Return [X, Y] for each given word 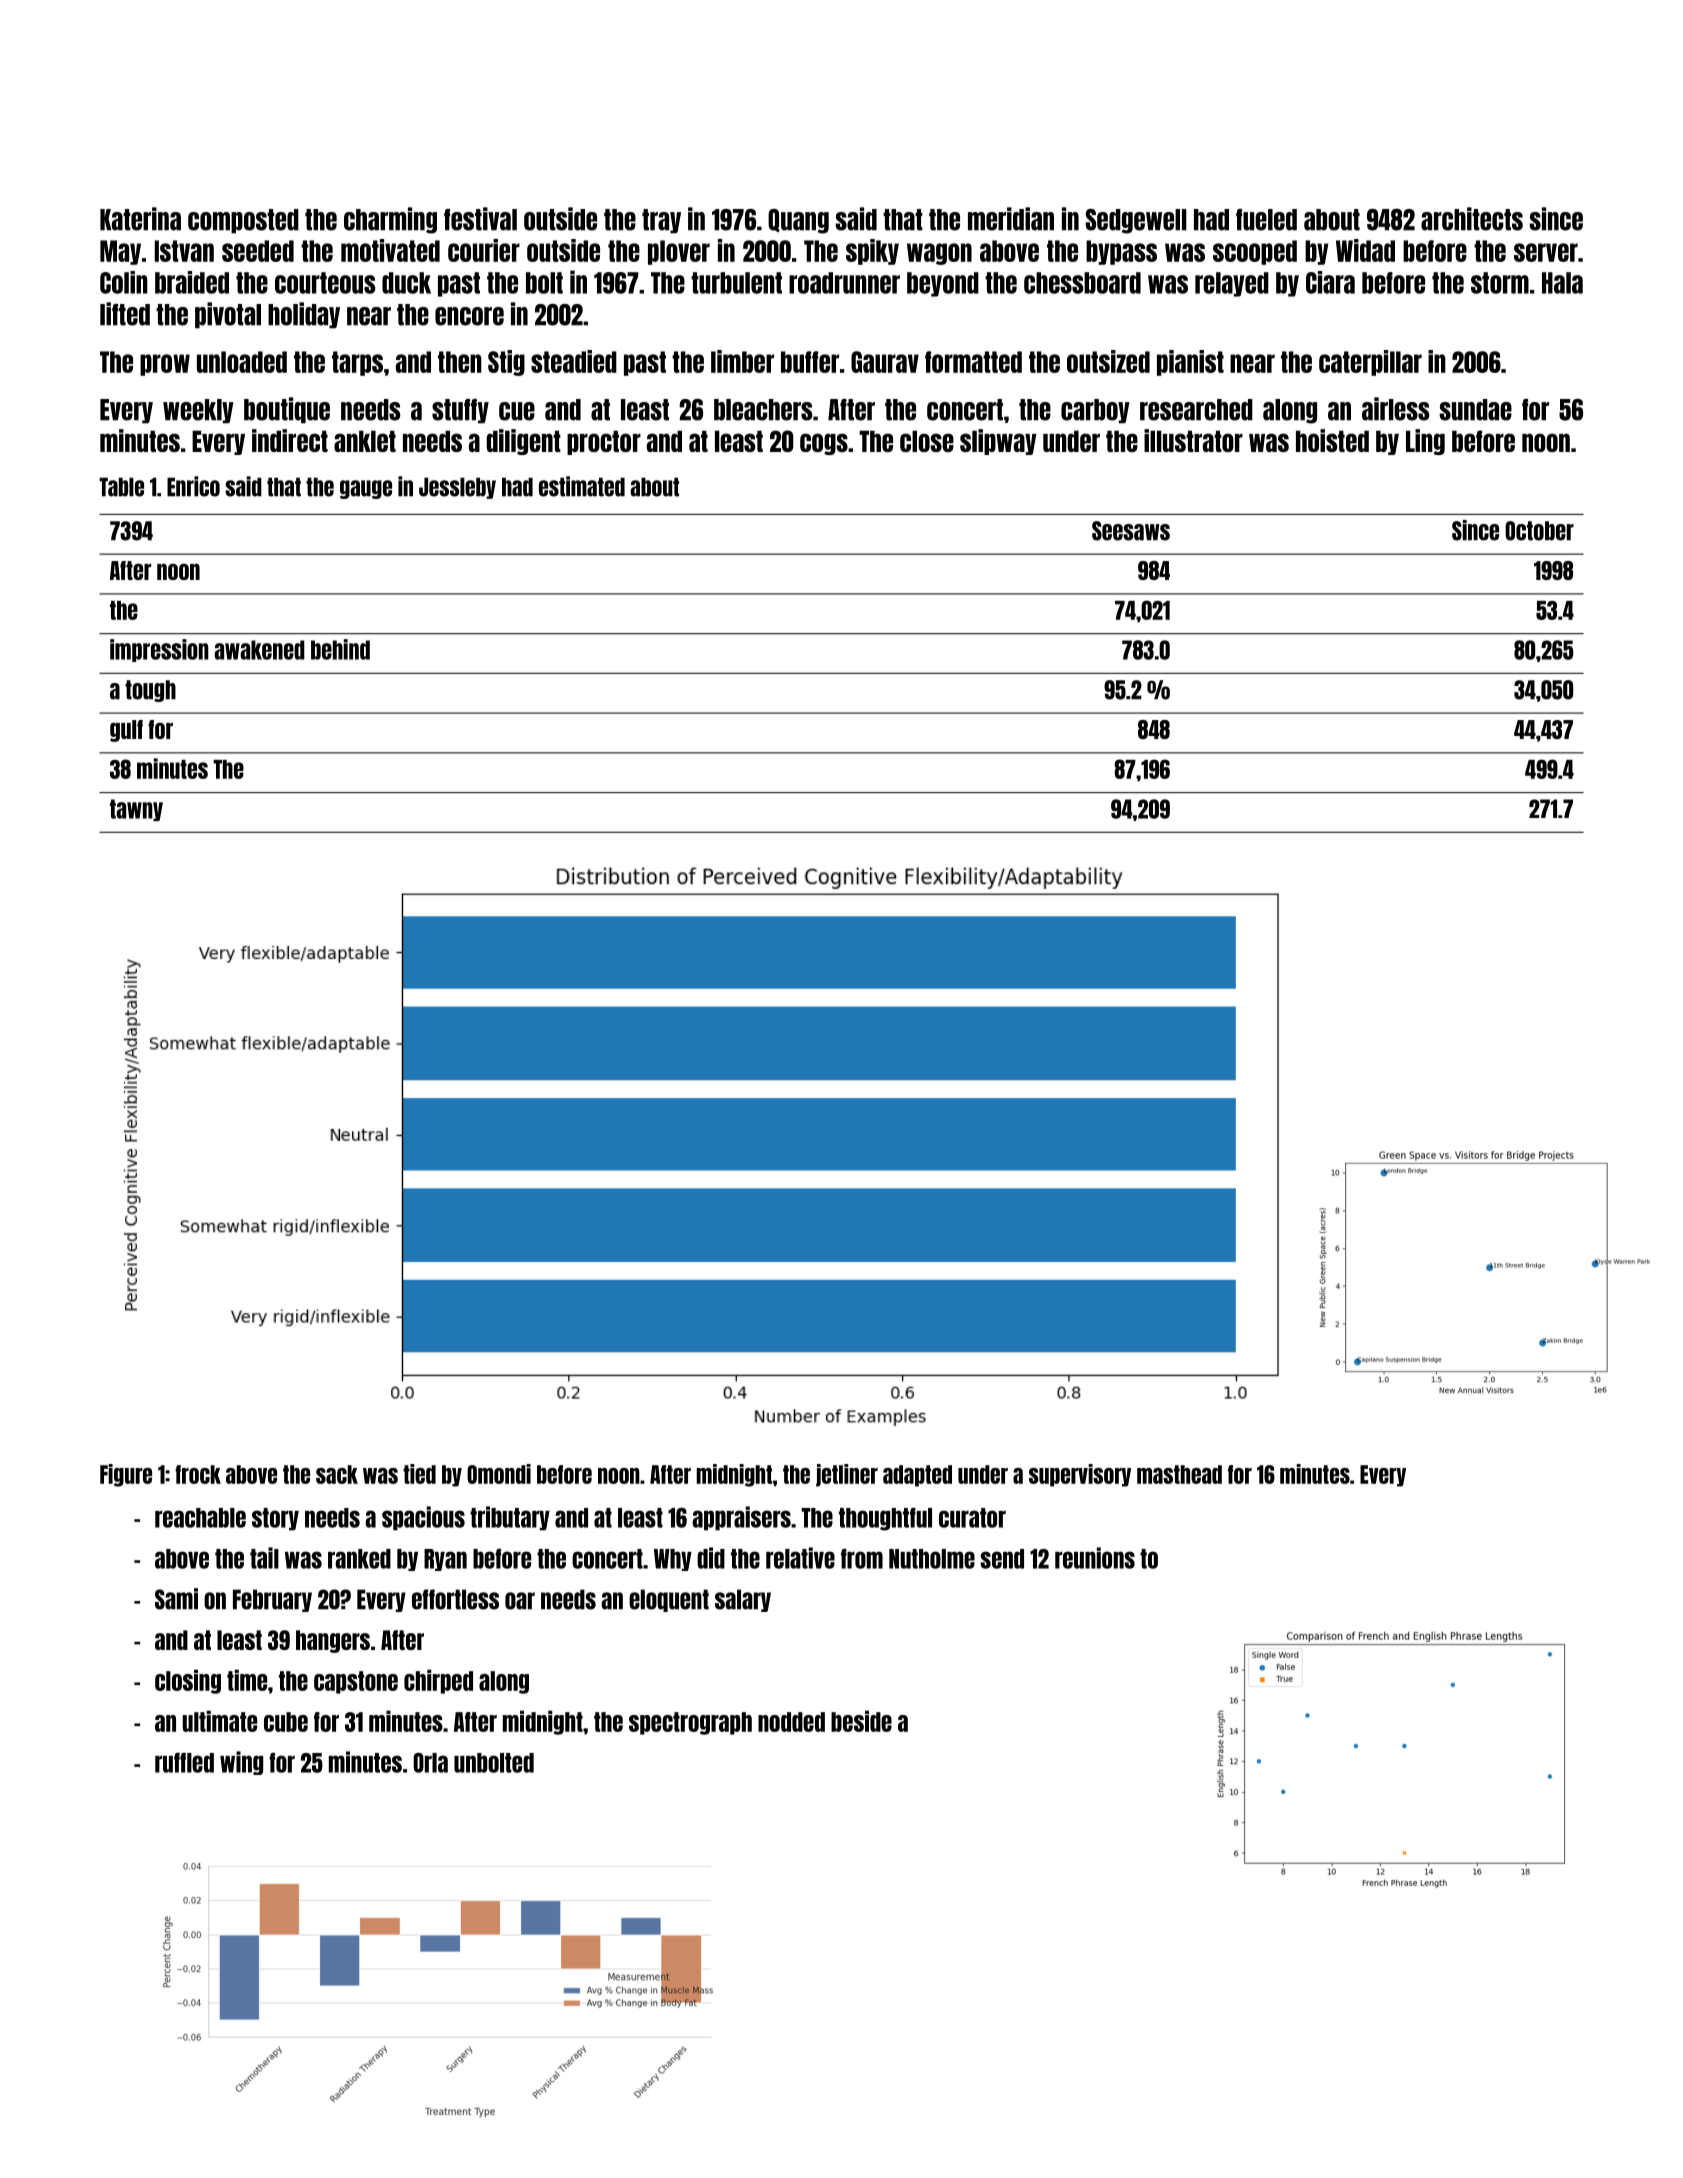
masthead [1179, 1474]
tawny [136, 810]
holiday [304, 315]
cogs [824, 444]
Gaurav [885, 362]
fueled [1266, 220]
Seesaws [1131, 531]
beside [861, 1721]
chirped [438, 1681]
